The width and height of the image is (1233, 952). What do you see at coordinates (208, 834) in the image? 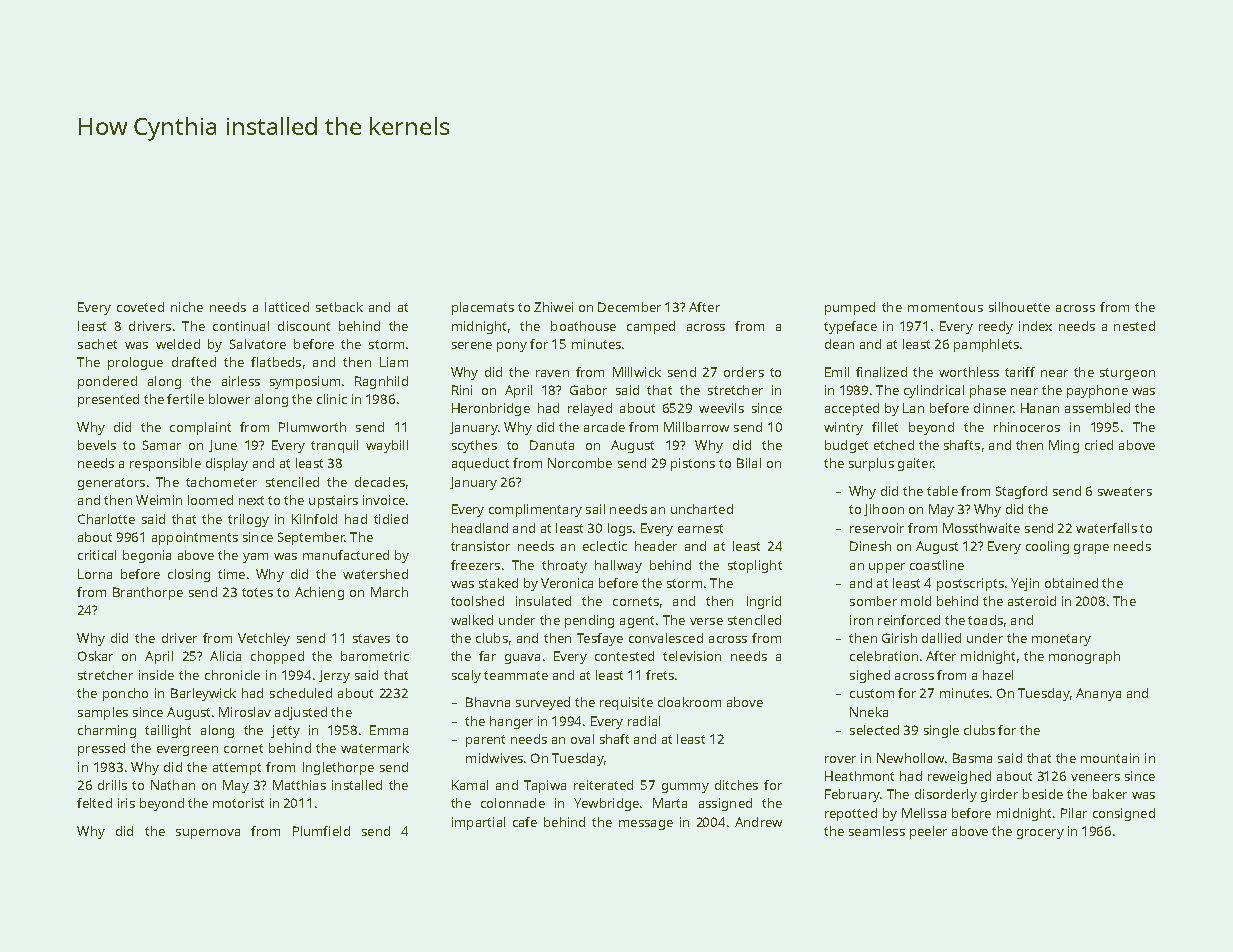
I see `supernova` at bounding box center [208, 834].
